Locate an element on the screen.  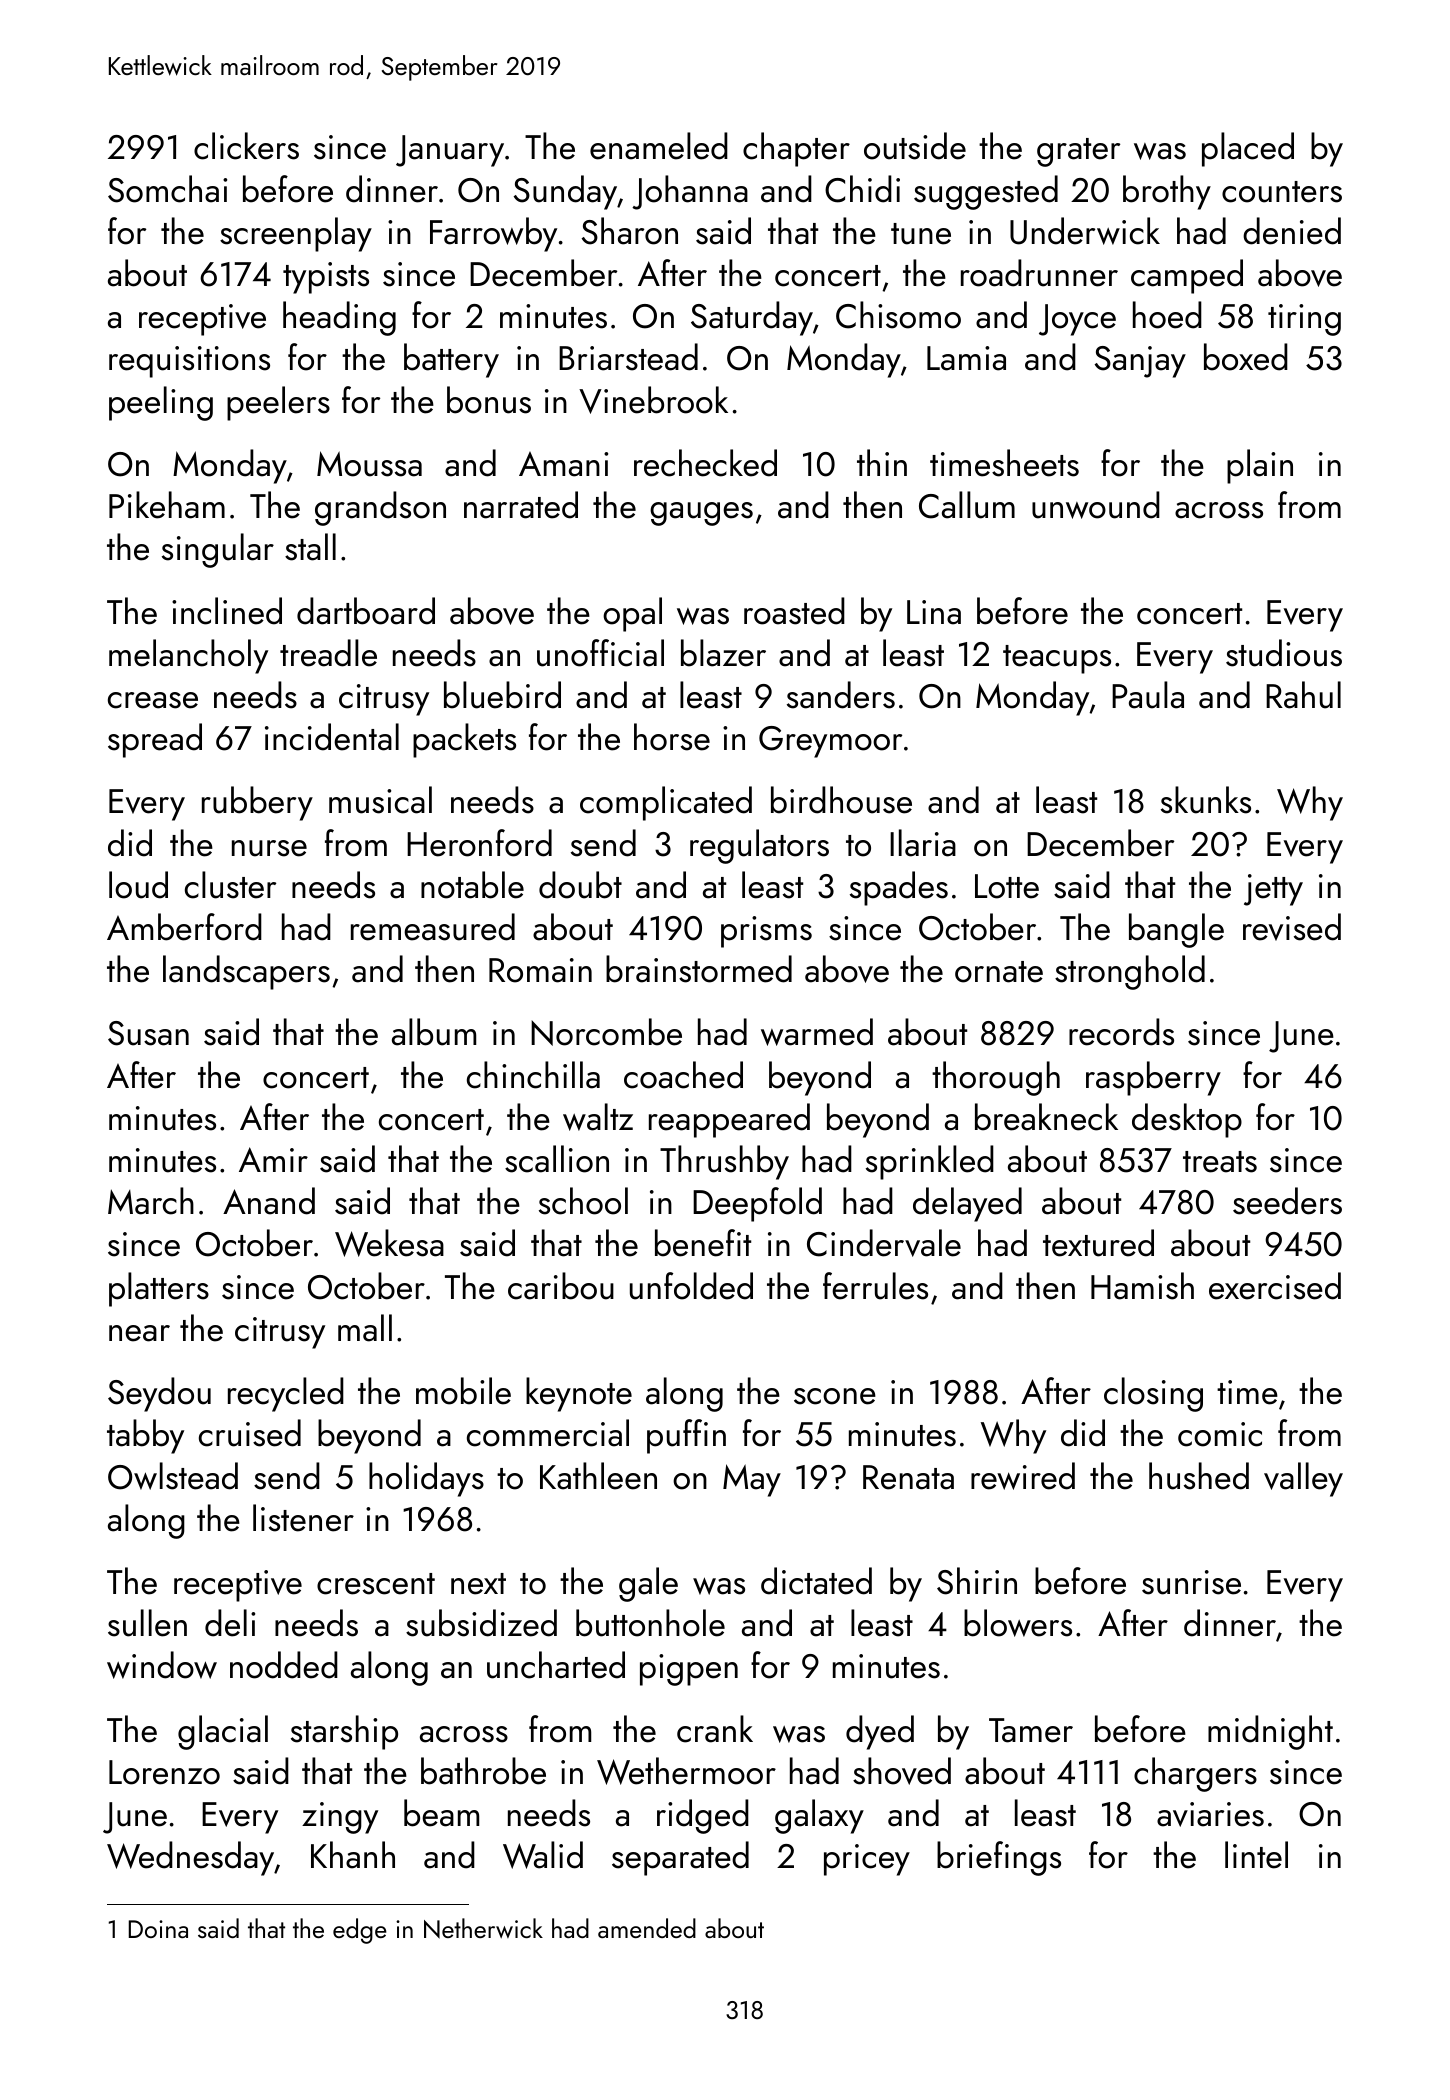
Amberford is located at coordinates (184, 927).
